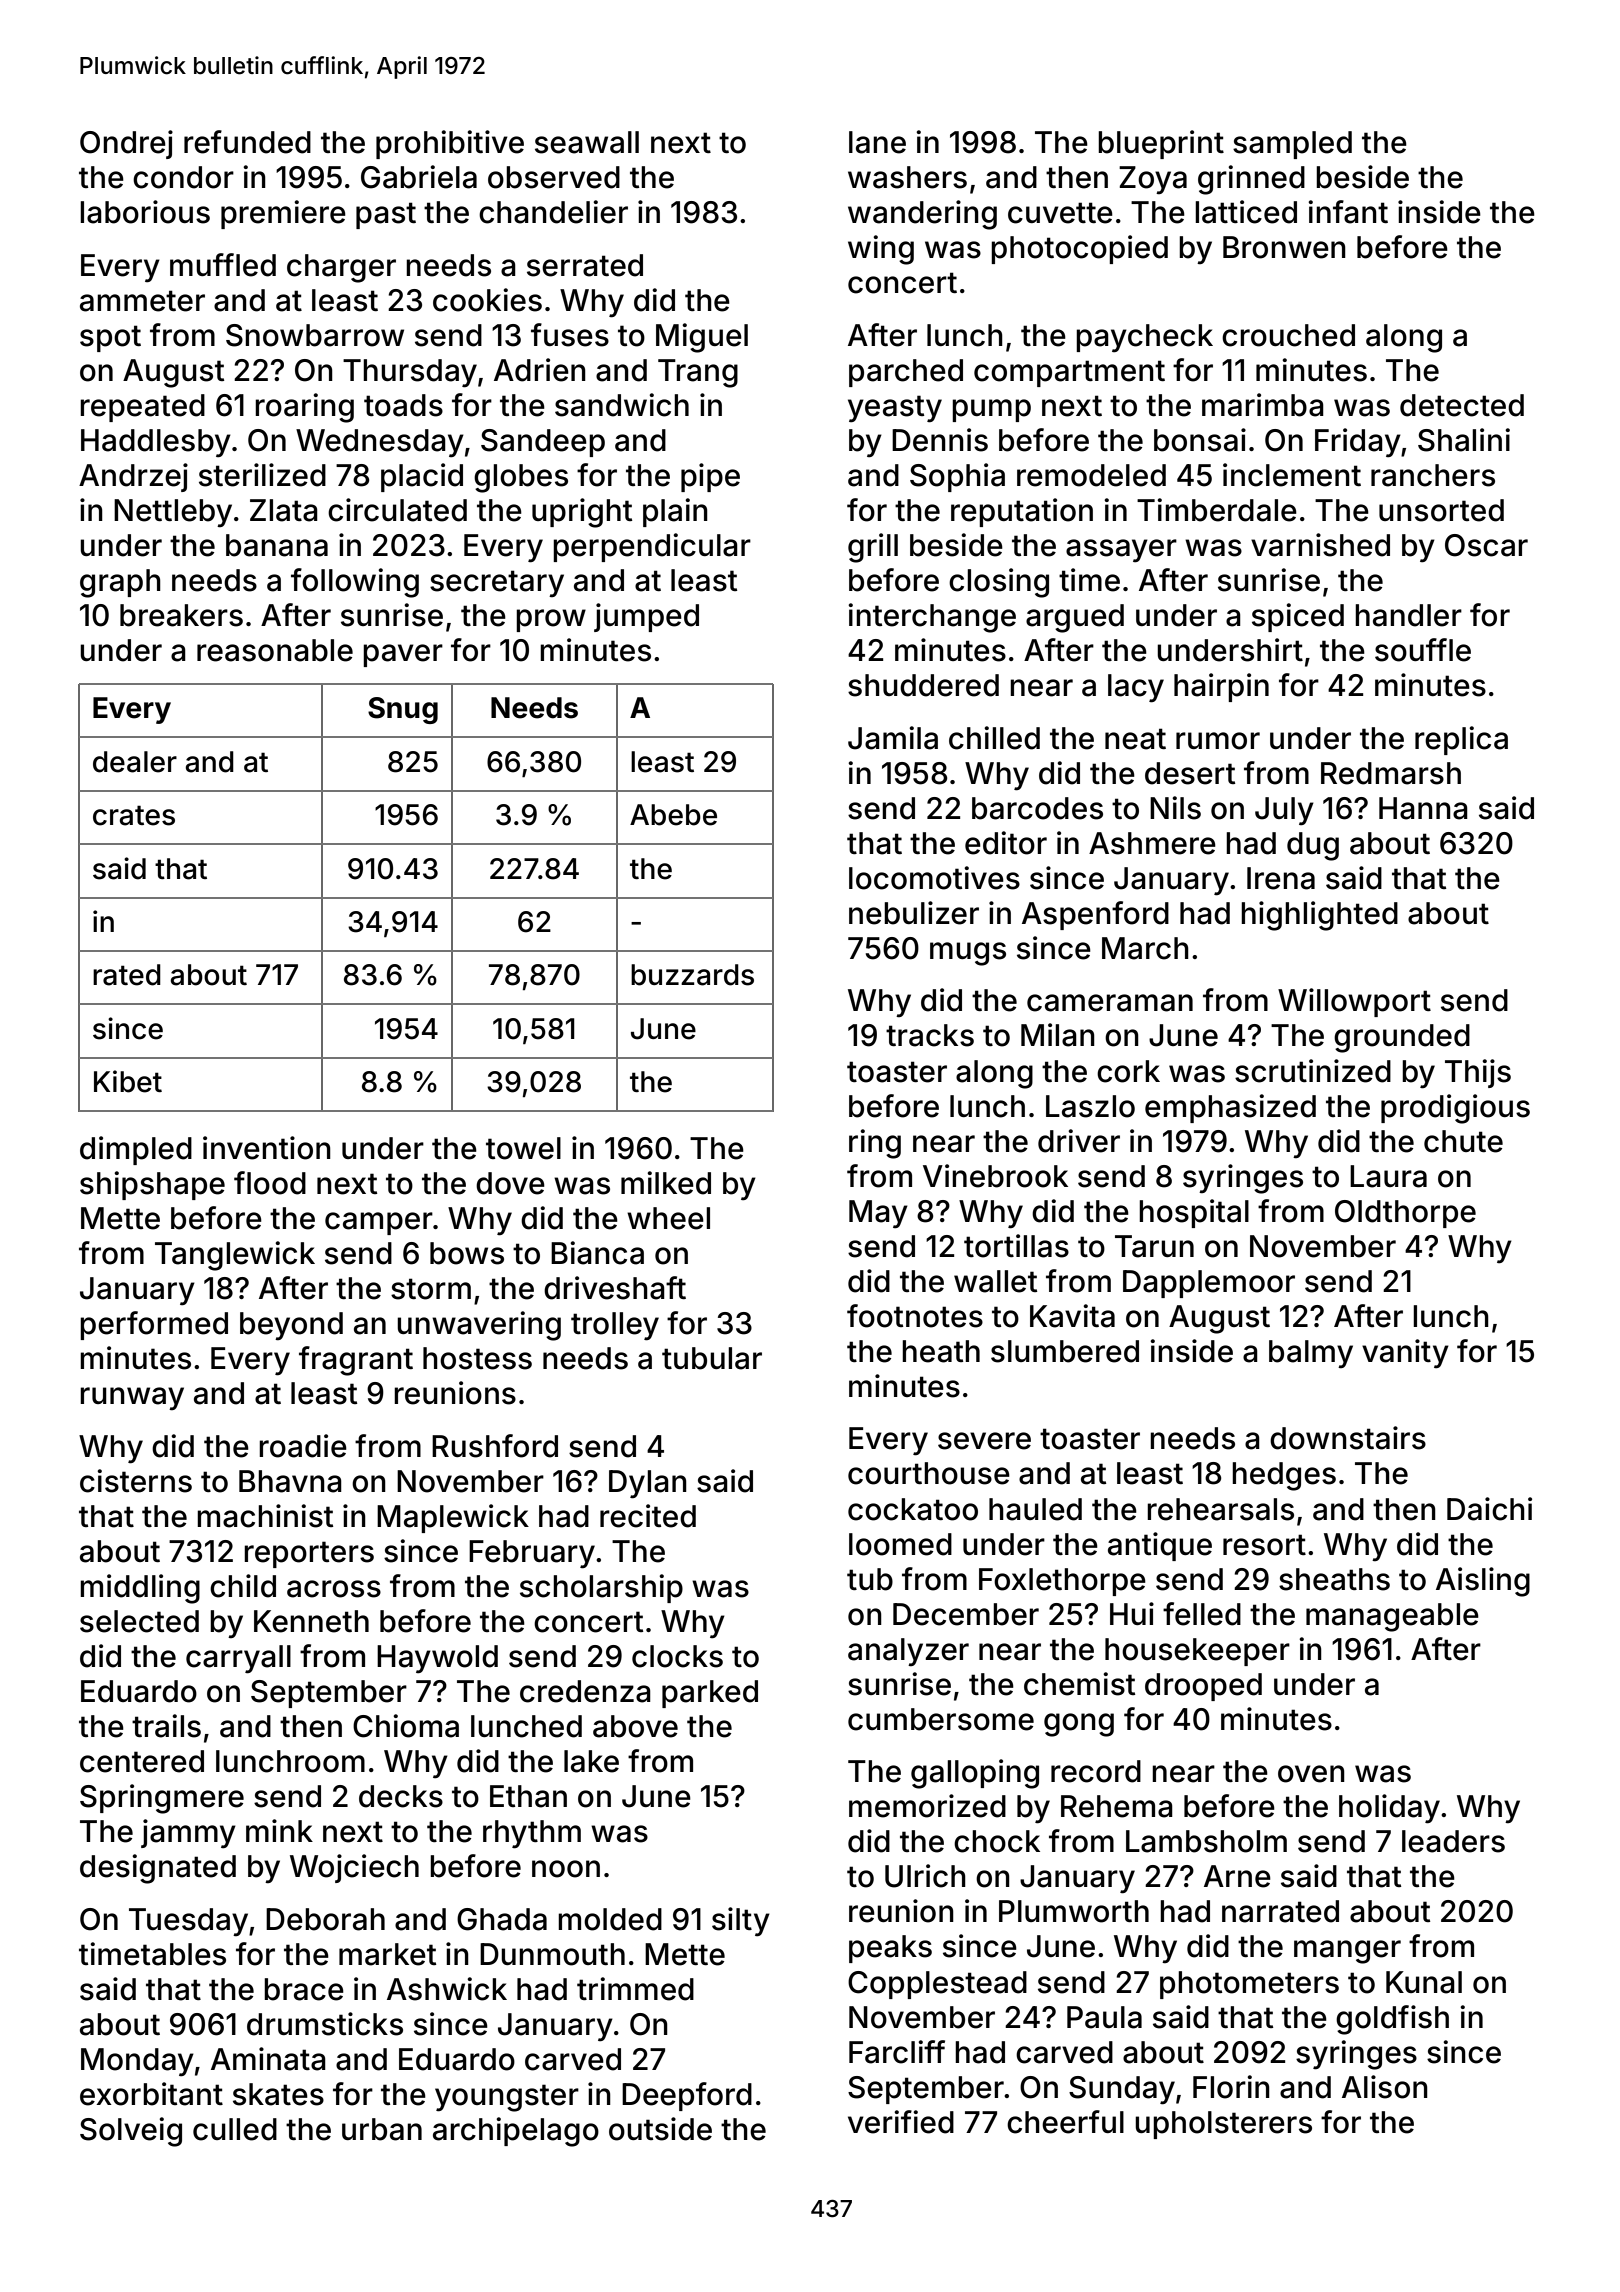 The width and height of the screenshot is (1620, 2292). What do you see at coordinates (890, 1949) in the screenshot?
I see `peaks` at bounding box center [890, 1949].
